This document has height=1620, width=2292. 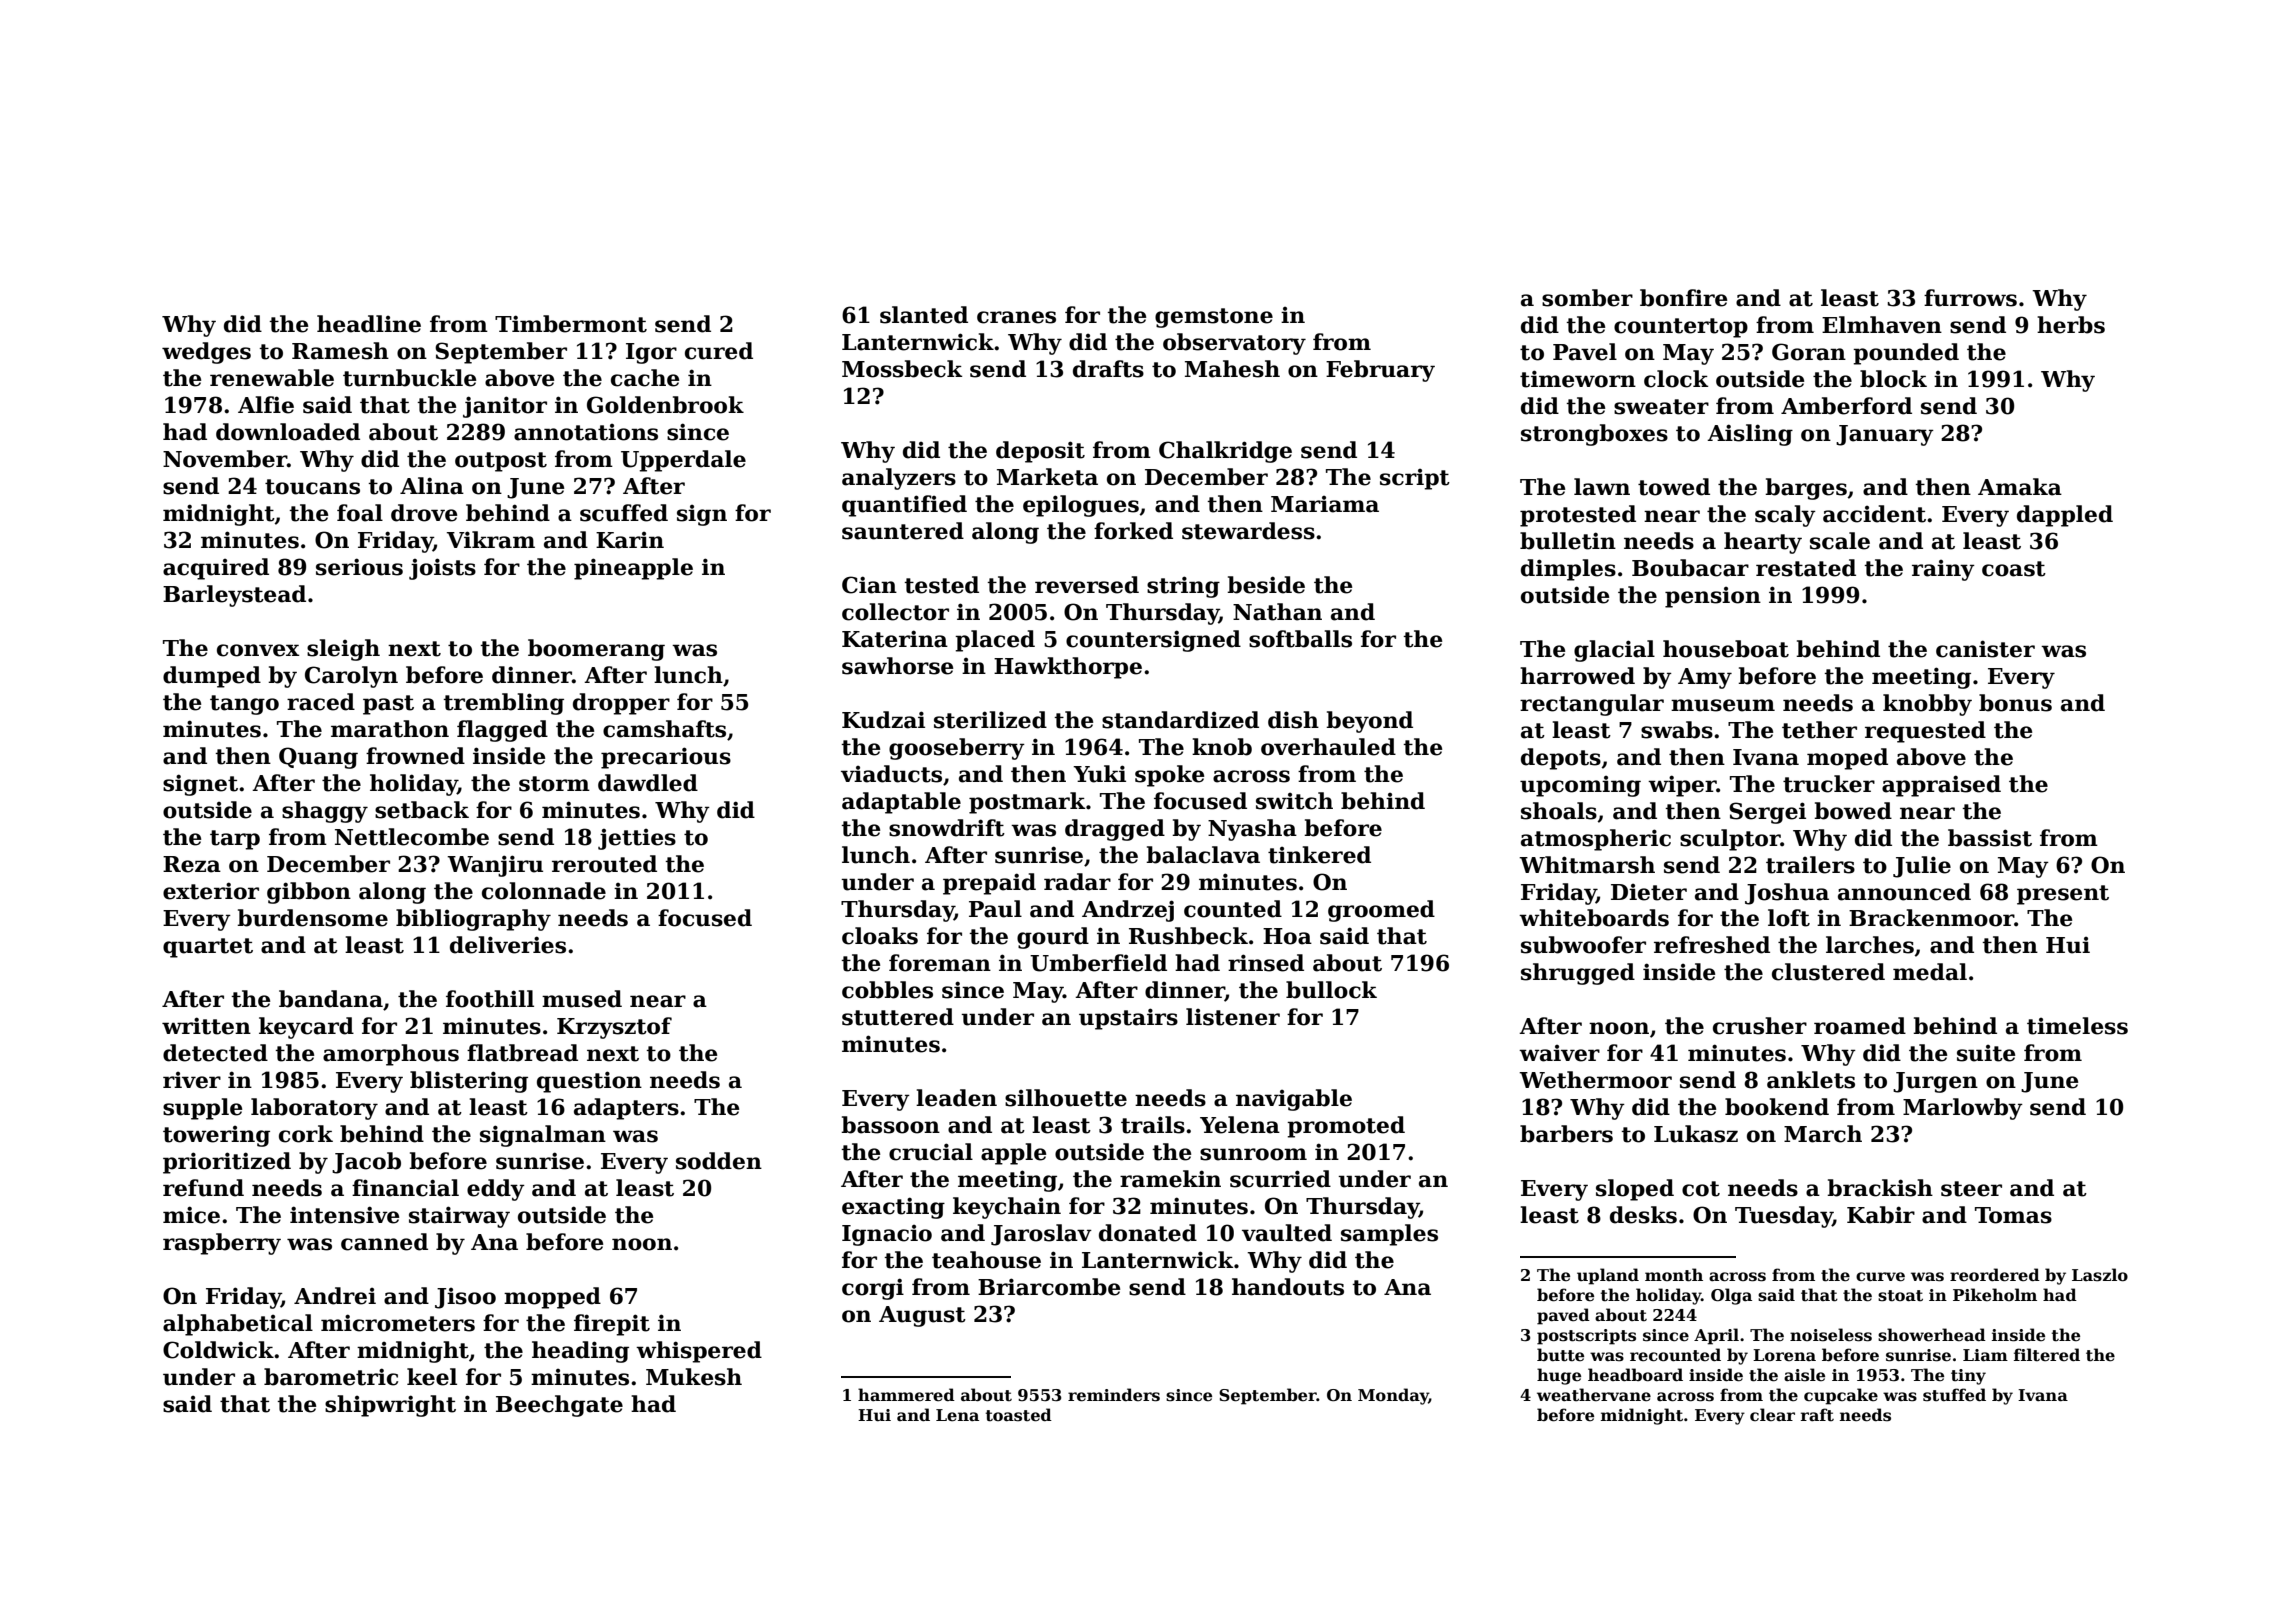 What do you see at coordinates (1970, 298) in the document?
I see `furrows` at bounding box center [1970, 298].
